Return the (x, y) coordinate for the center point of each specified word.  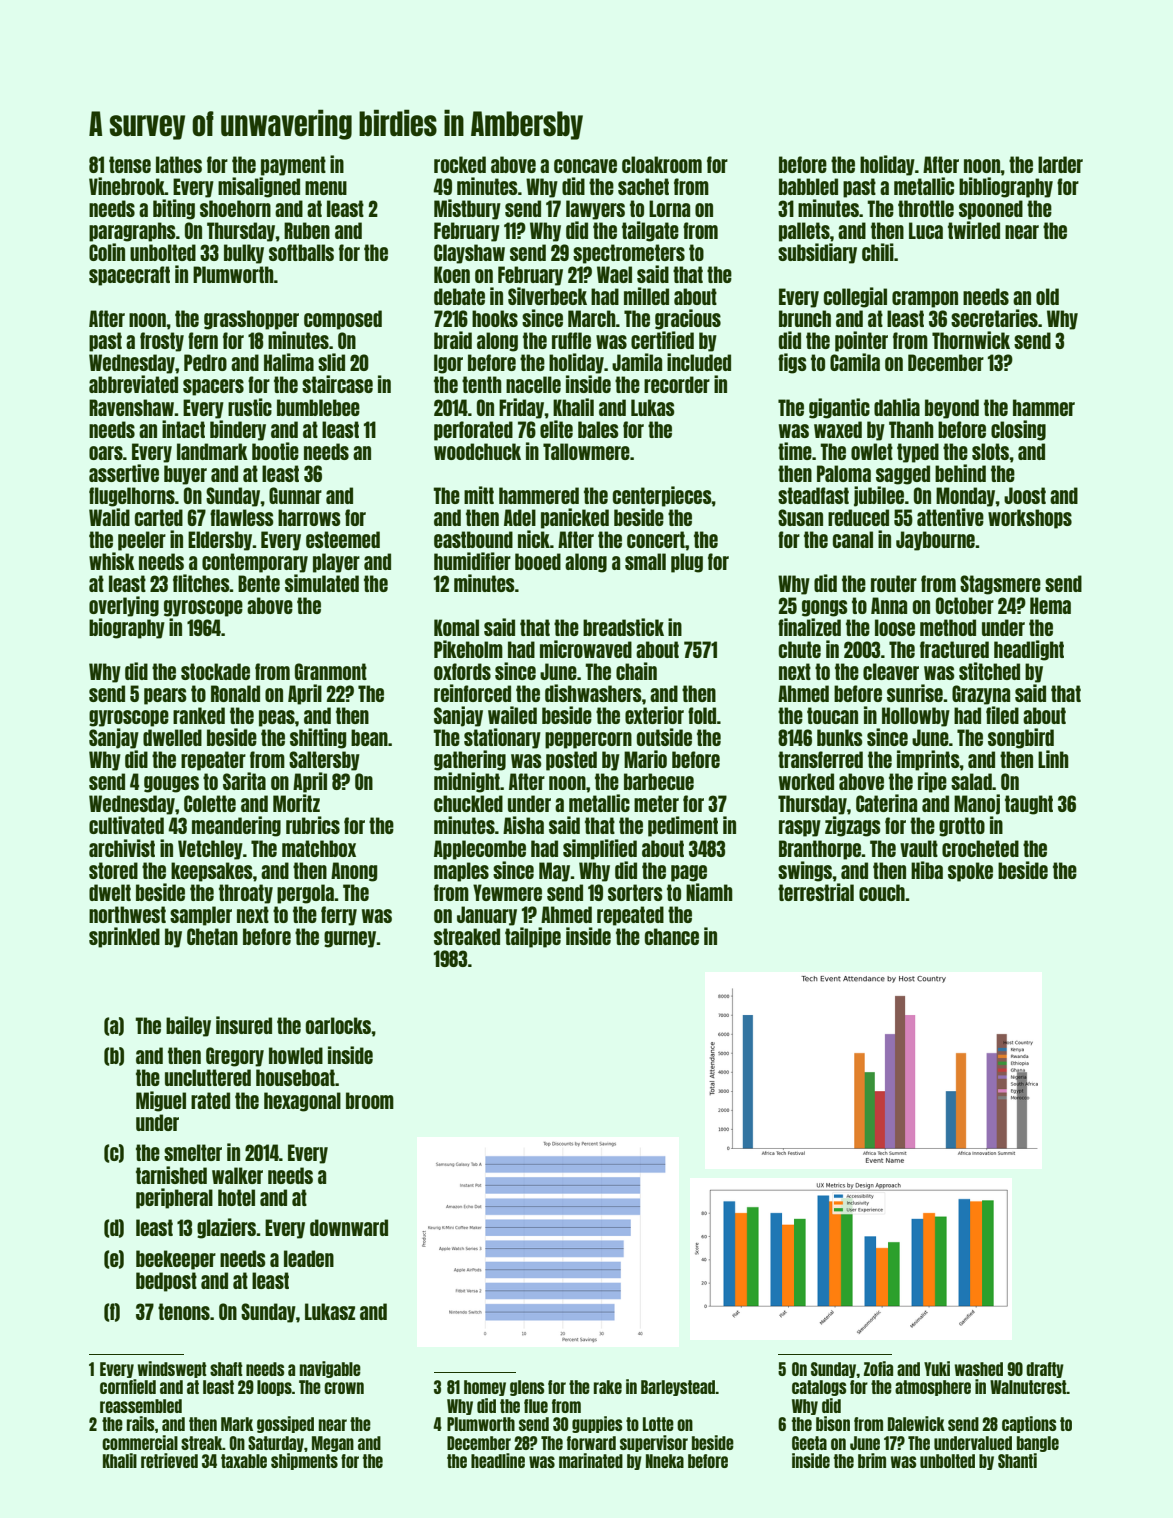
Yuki (937, 1368)
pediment (683, 826)
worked (806, 781)
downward (349, 1227)
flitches (201, 583)
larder (1060, 164)
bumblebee (318, 407)
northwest (127, 914)
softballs (301, 252)
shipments (304, 1461)
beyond (952, 409)
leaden (309, 1258)
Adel (520, 517)
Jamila (637, 362)
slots (991, 451)
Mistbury (467, 209)
